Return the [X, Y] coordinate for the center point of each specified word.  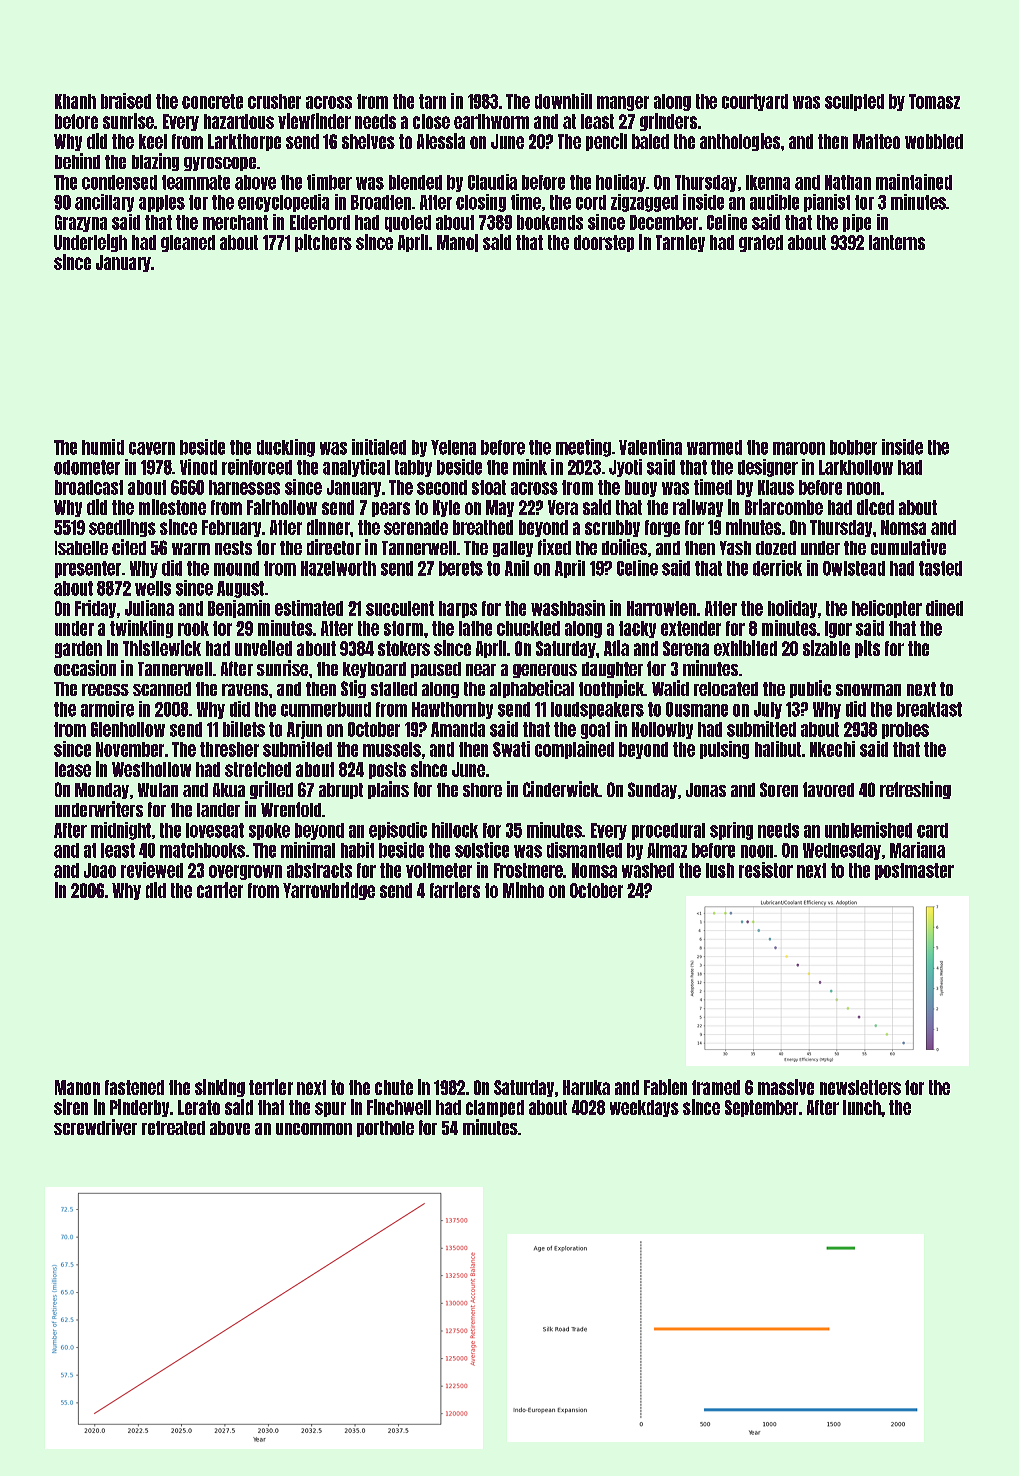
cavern [152, 448]
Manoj [457, 243]
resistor [766, 870]
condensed [119, 182]
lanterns [897, 242]
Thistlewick [162, 648]
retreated [173, 1128]
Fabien [665, 1087]
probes [905, 730]
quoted [408, 223]
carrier [220, 890]
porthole [385, 1129]
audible [774, 202]
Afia [616, 648]
